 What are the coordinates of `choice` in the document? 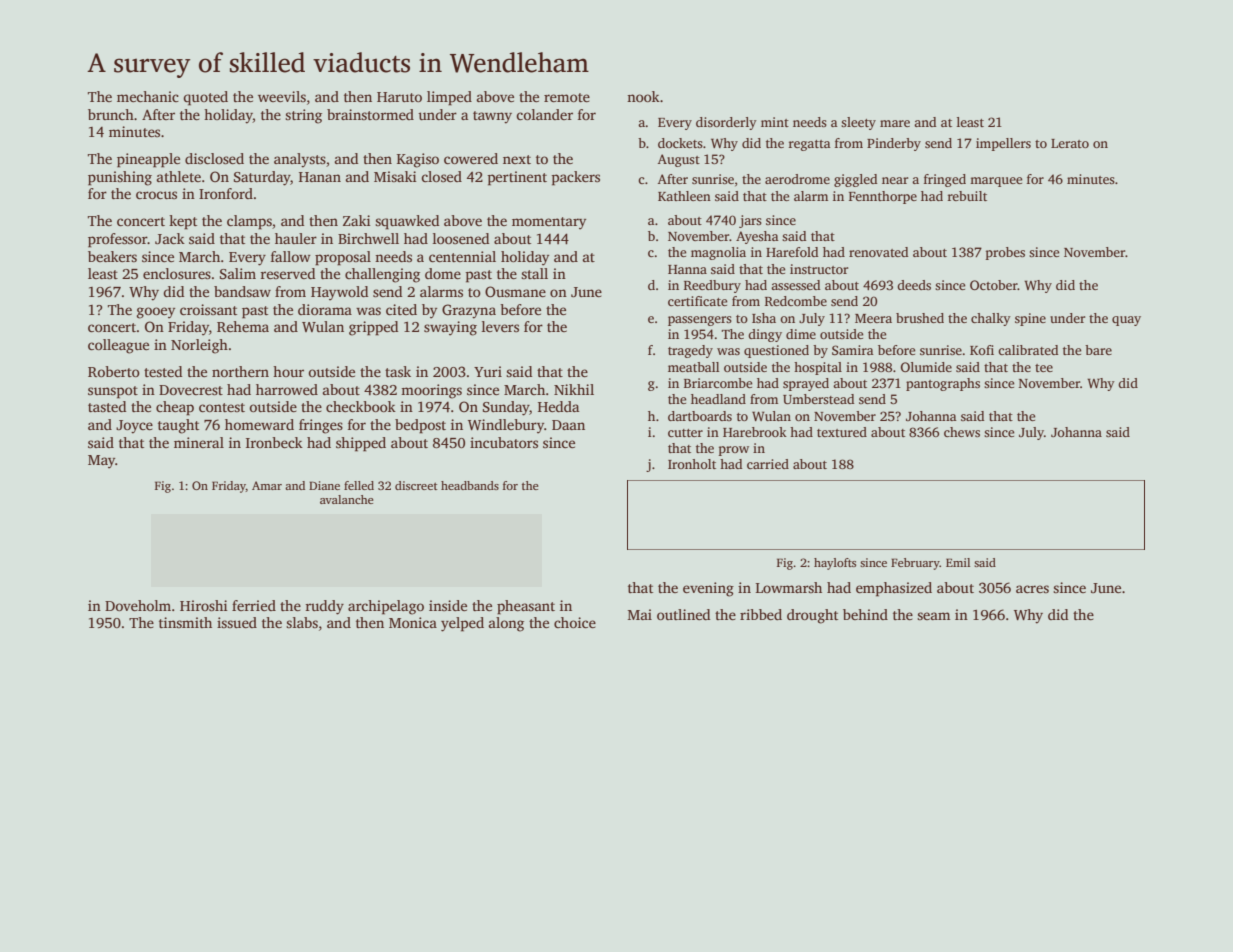 It's located at (575, 622).
